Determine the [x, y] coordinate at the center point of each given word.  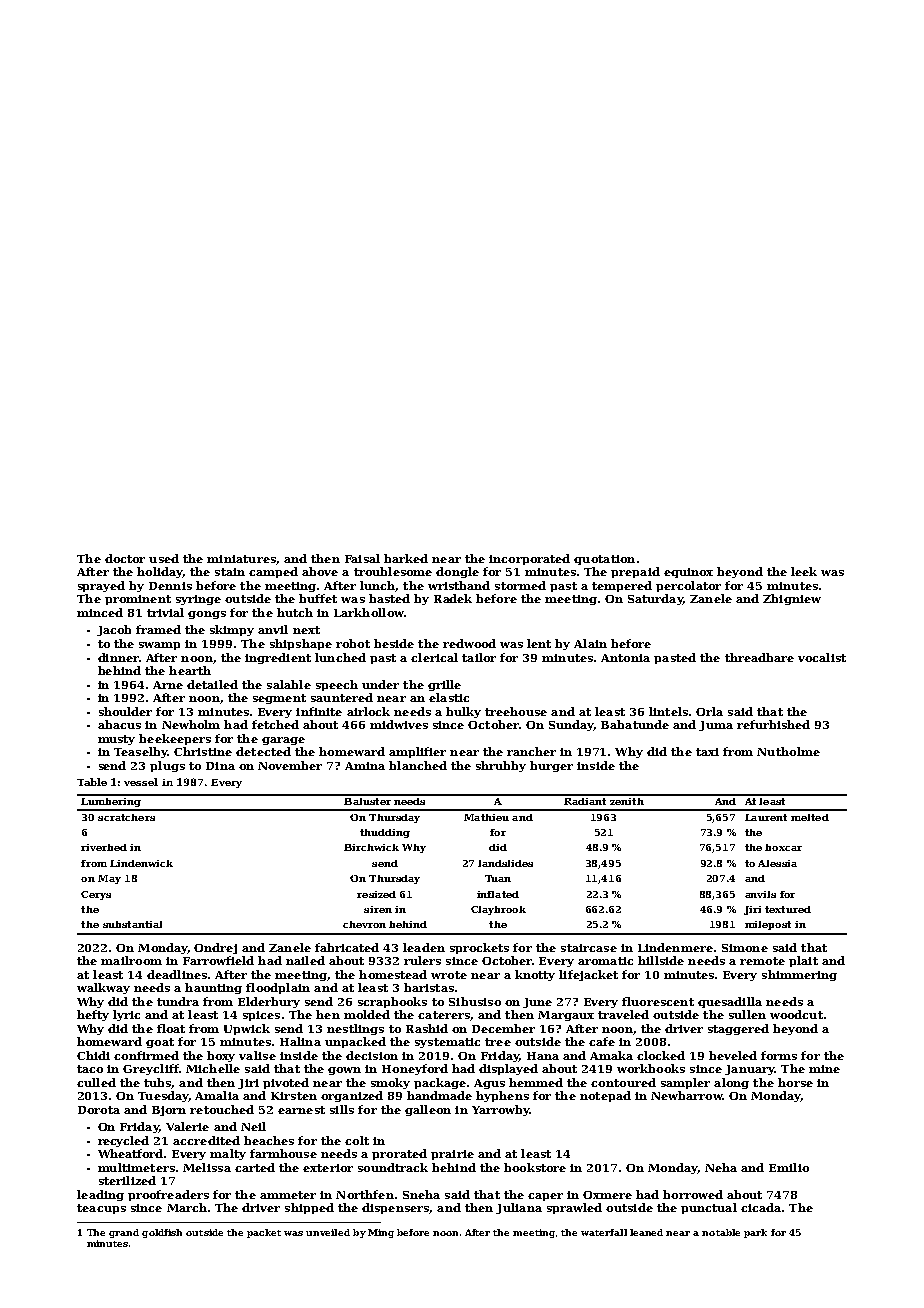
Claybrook [498, 910]
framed [158, 629]
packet [264, 1233]
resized [376, 894]
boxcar [783, 847]
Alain [590, 643]
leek [804, 571]
